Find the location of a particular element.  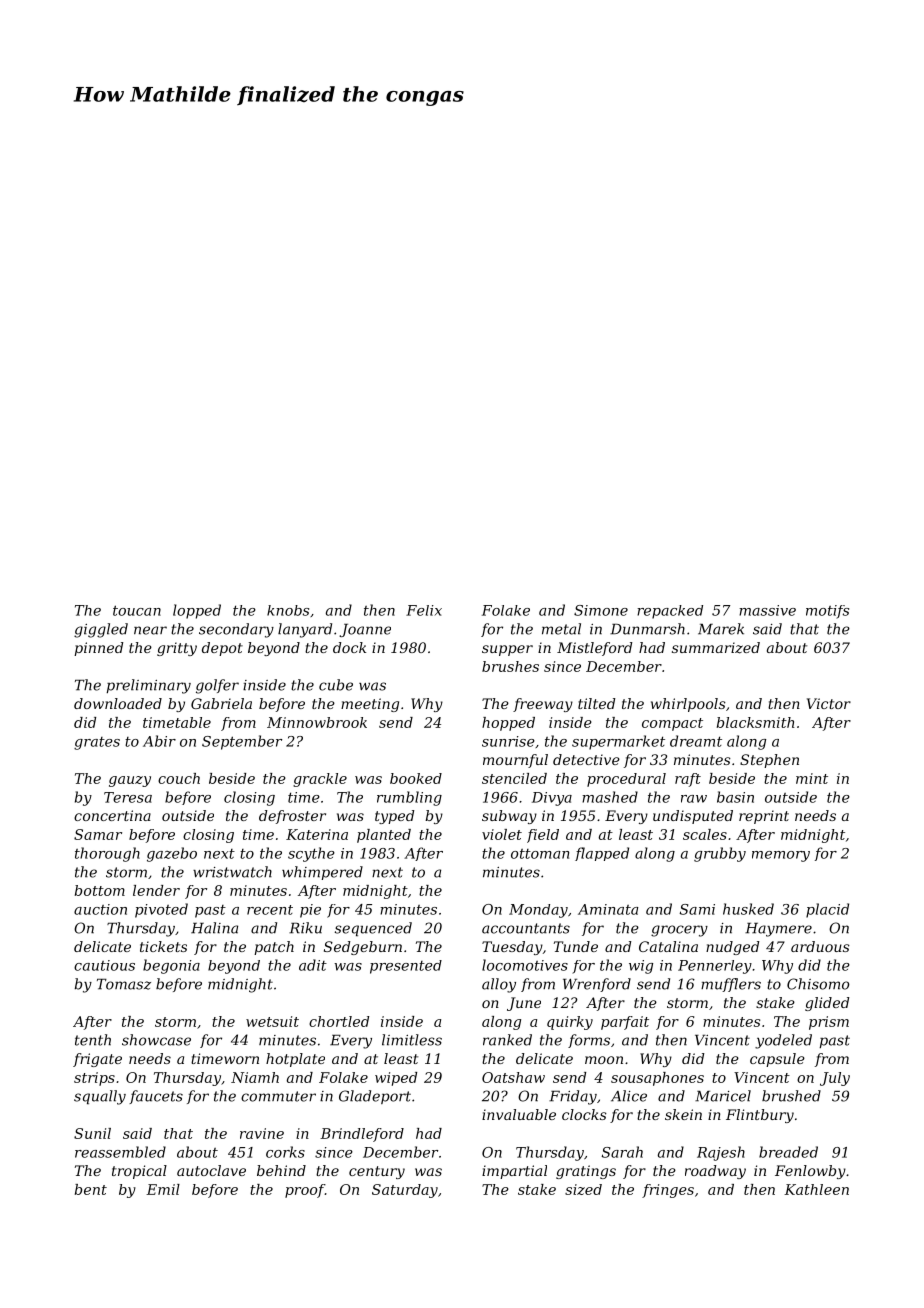

supermarket is located at coordinates (618, 742).
